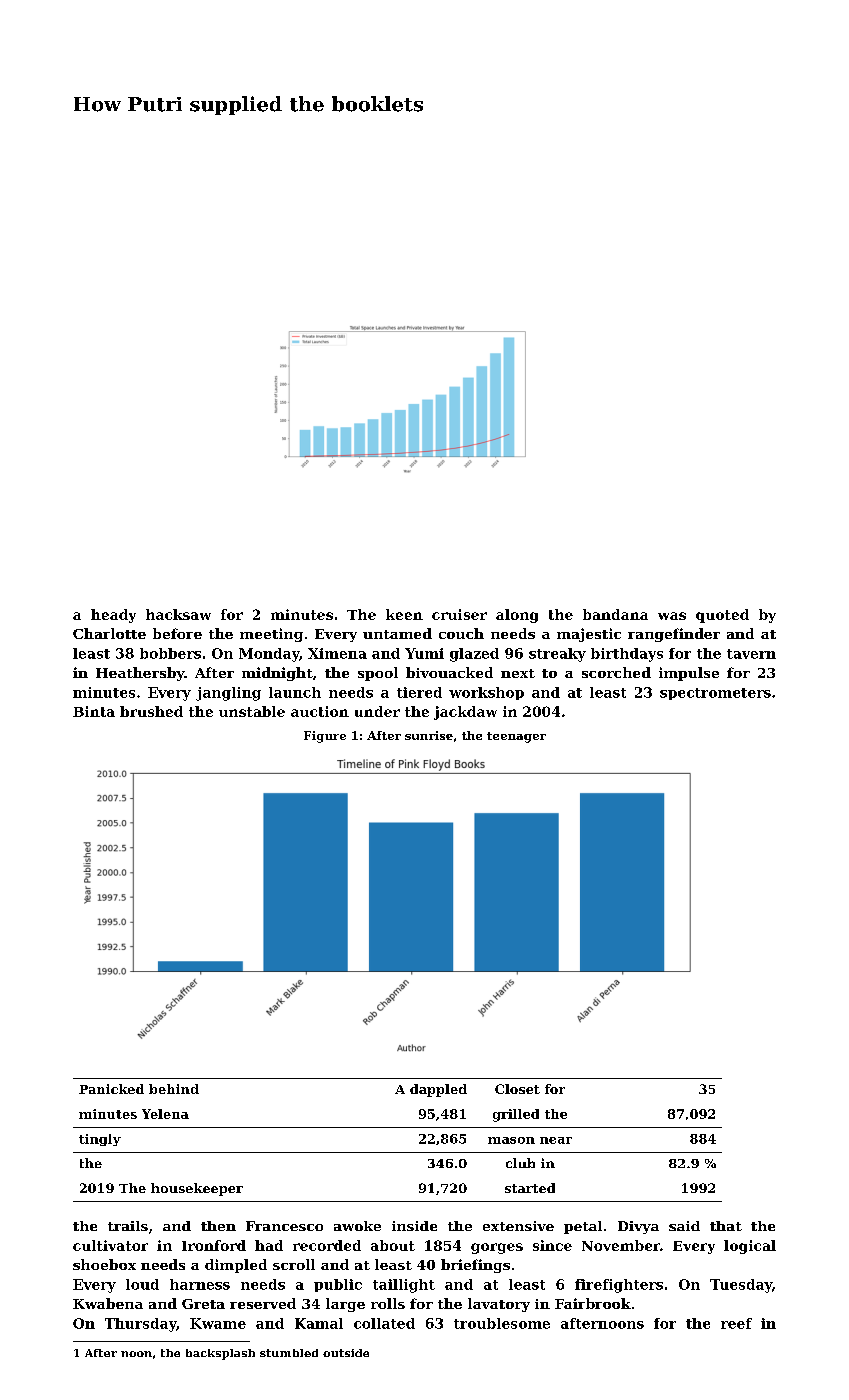 The image size is (849, 1400). Describe the element at coordinates (461, 633) in the image. I see `couch` at that location.
